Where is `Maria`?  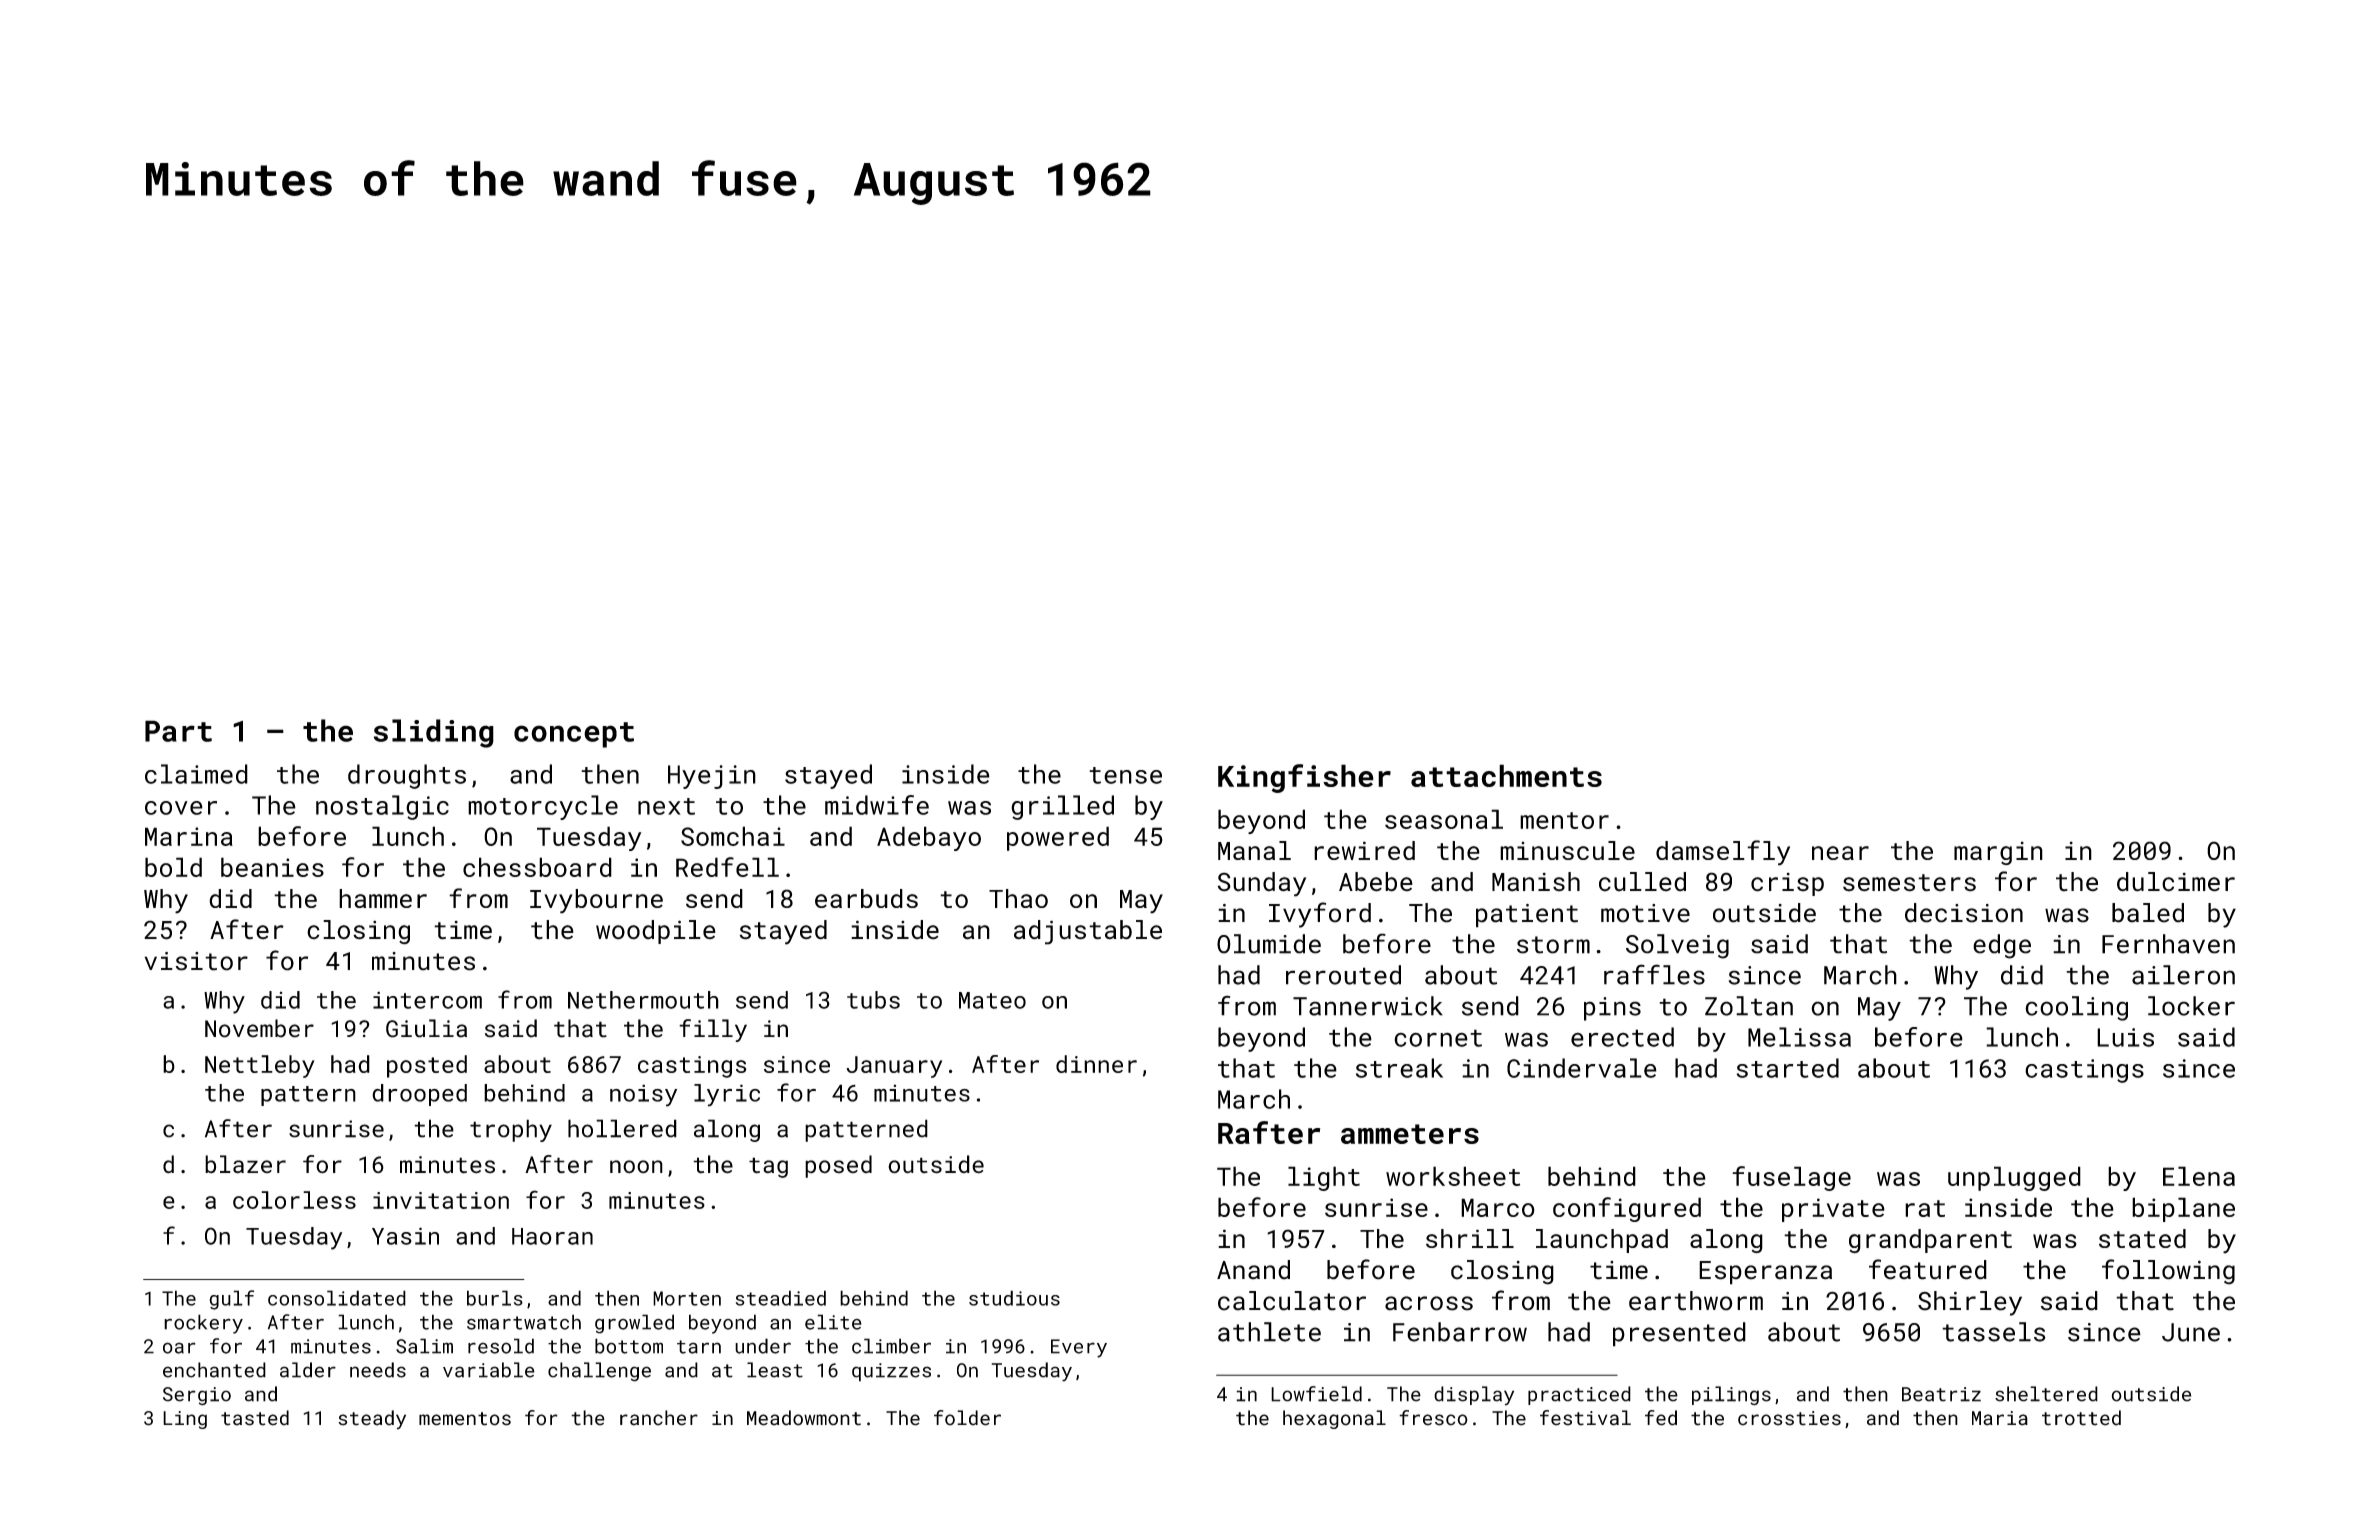 Maria is located at coordinates (2000, 1418).
